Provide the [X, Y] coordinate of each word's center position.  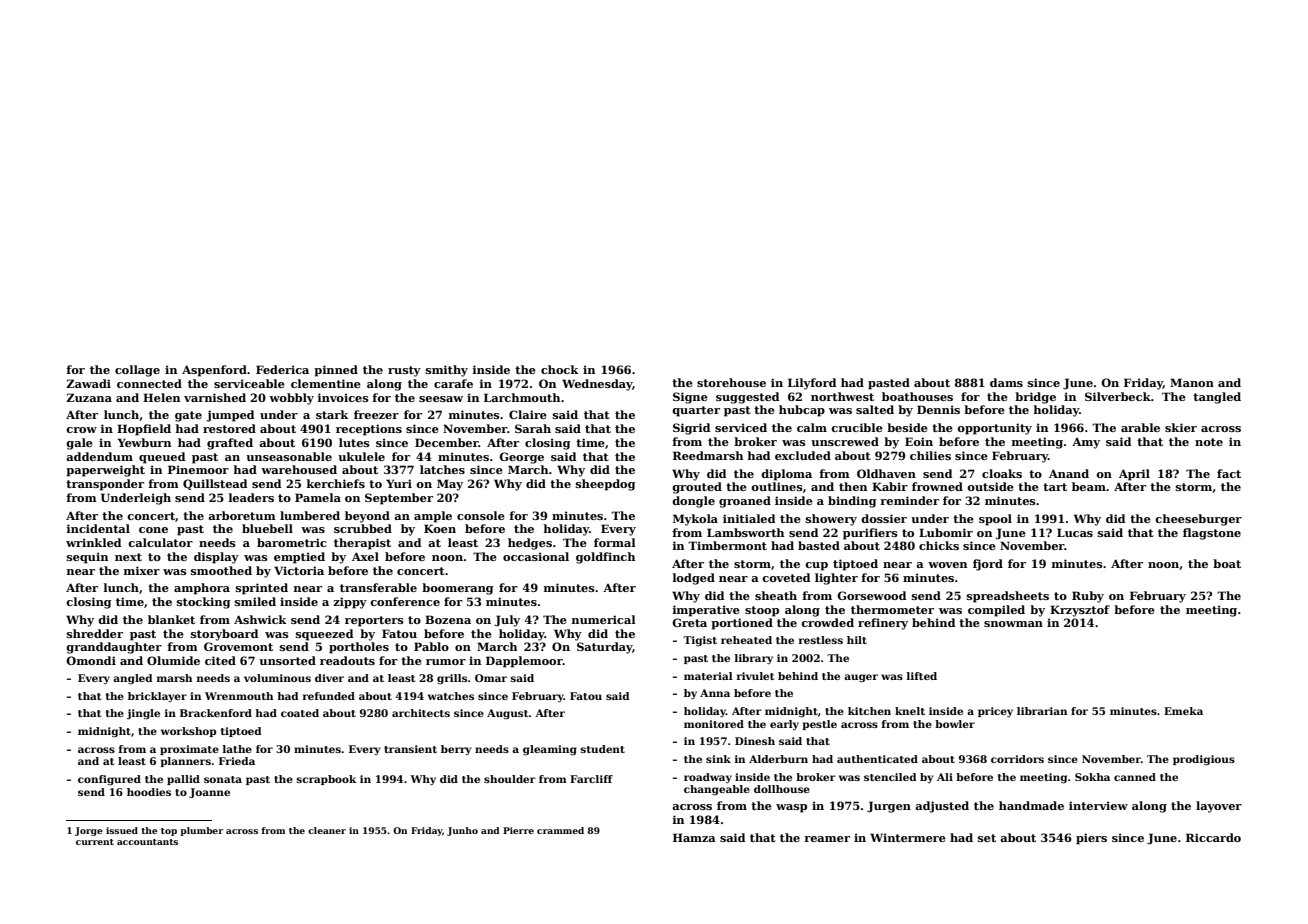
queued [162, 458]
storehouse [731, 382]
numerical [604, 619]
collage [137, 371]
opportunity [994, 429]
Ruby [1088, 597]
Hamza [694, 837]
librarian [1042, 711]
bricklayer [157, 697]
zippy [350, 603]
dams [1006, 382]
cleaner [327, 830]
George [521, 458]
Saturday [604, 648]
